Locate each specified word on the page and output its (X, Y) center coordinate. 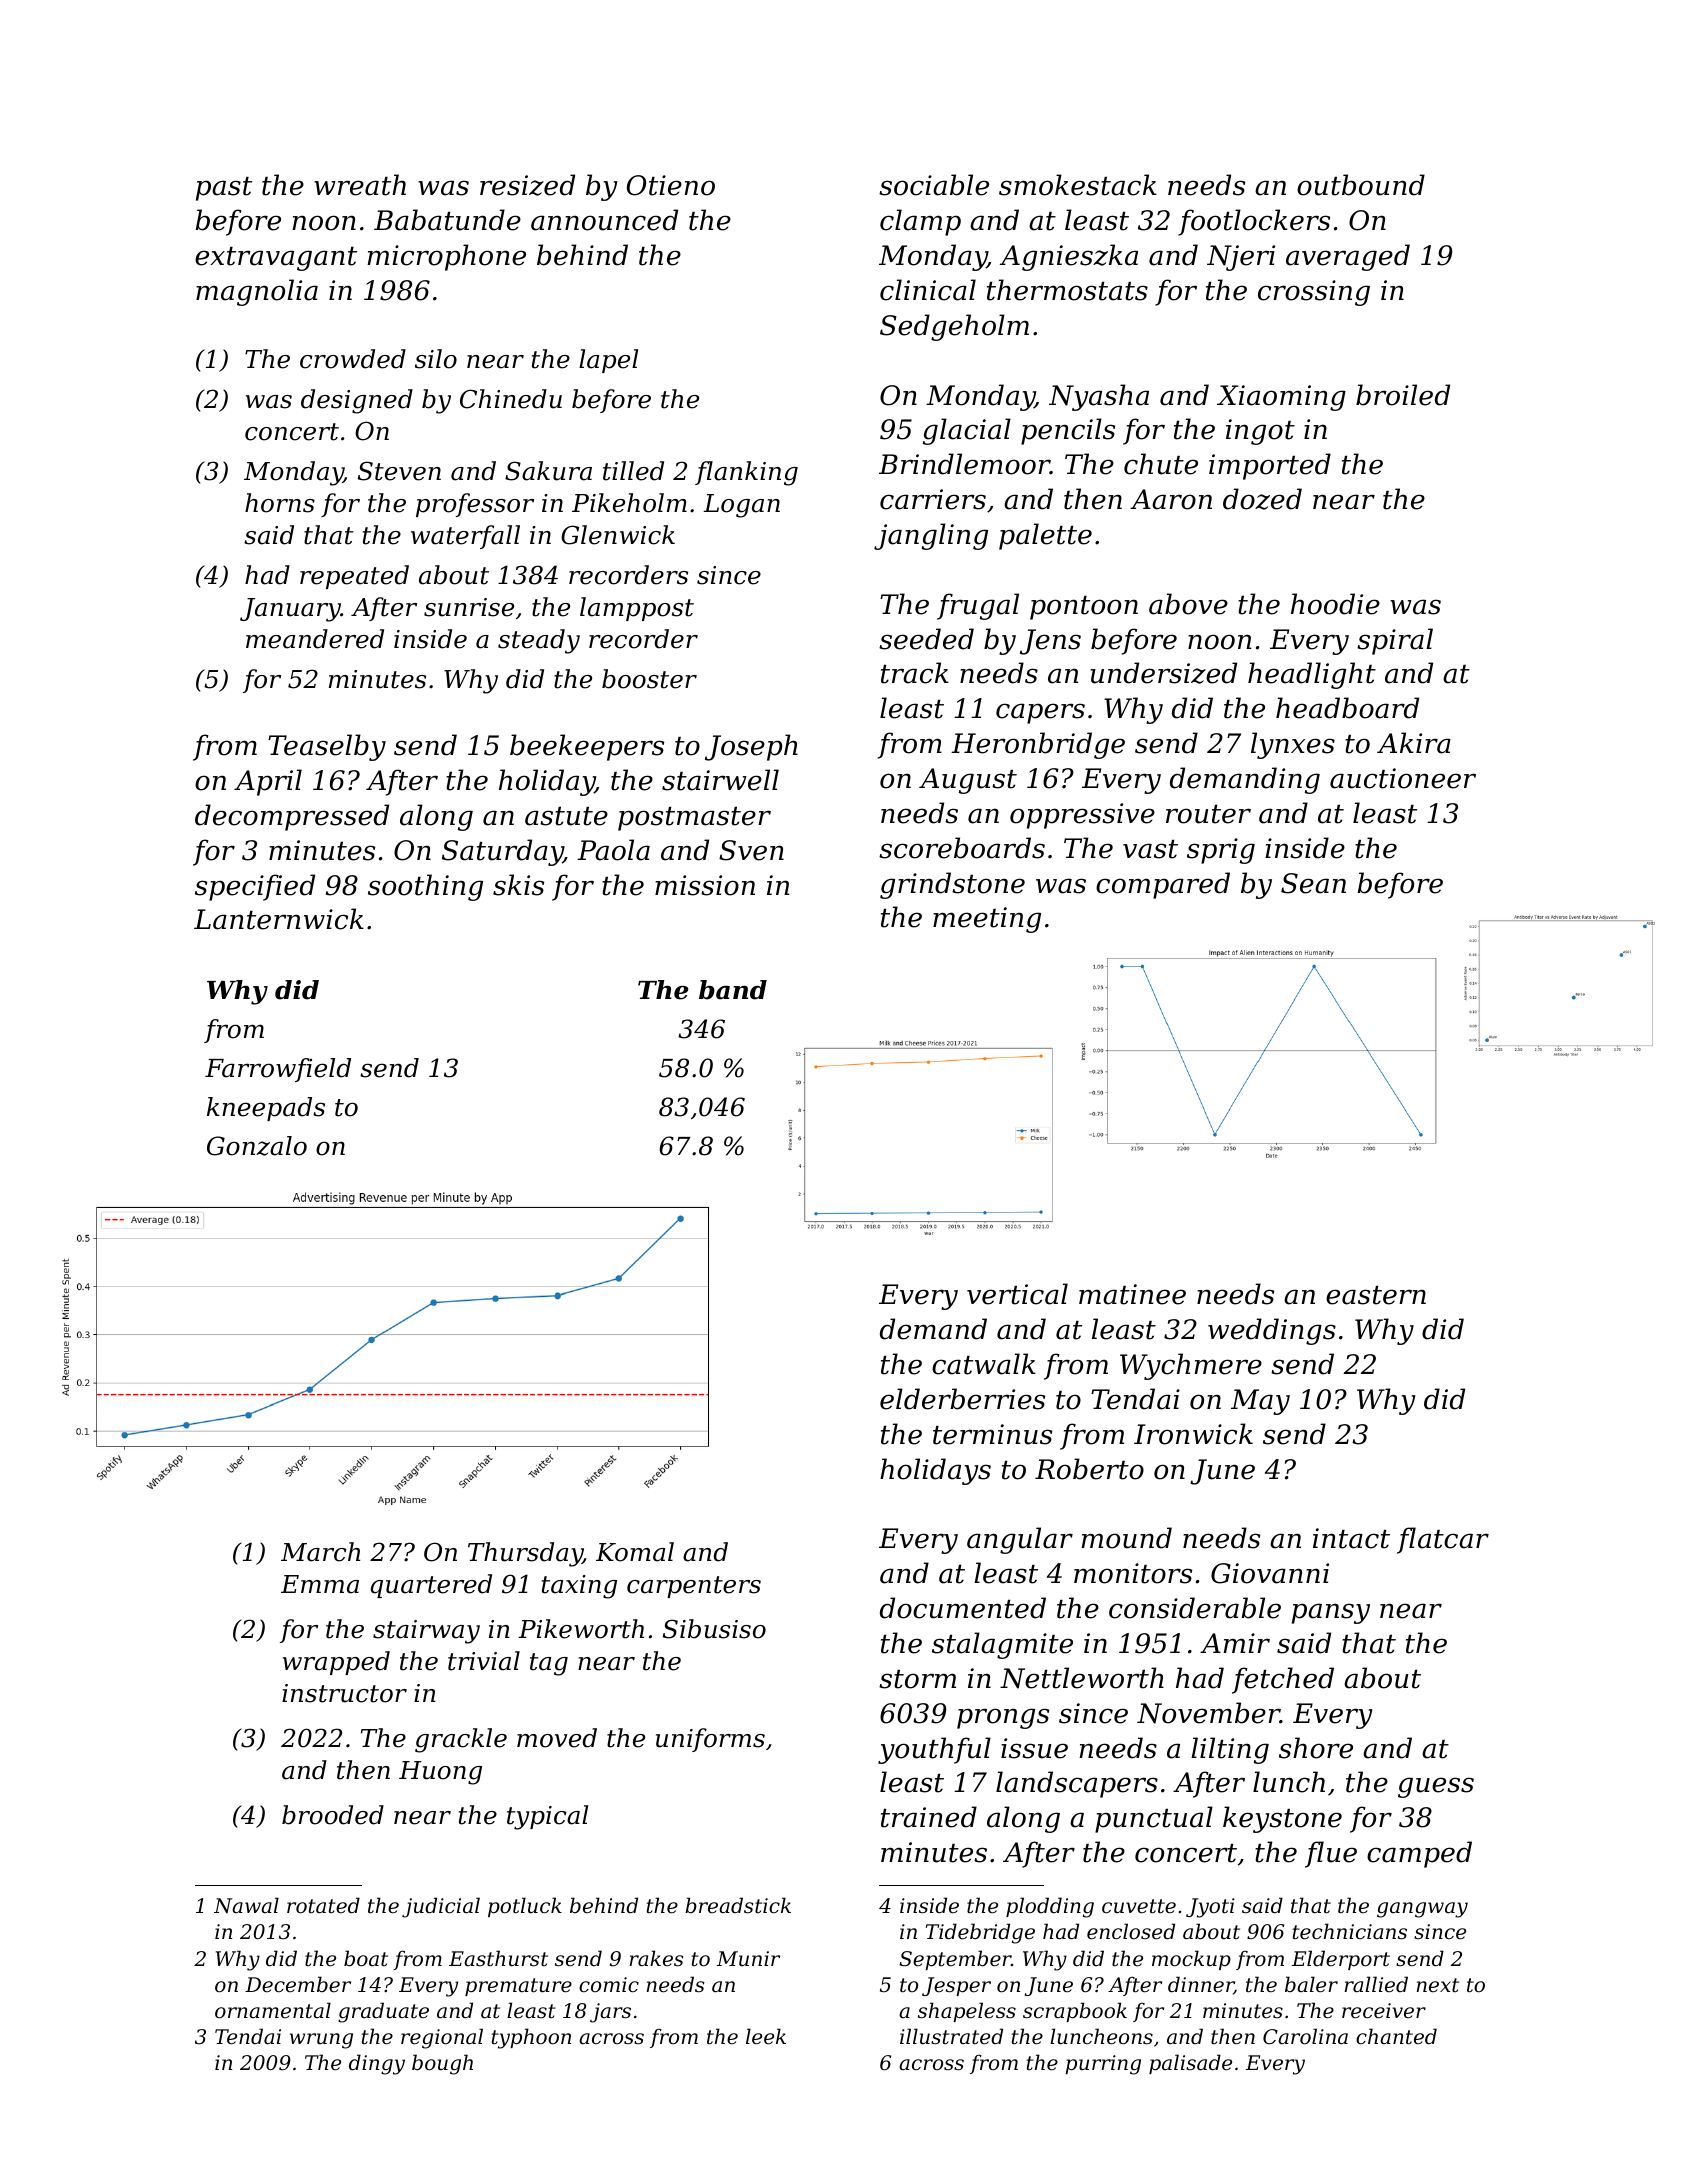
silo (436, 359)
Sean (1313, 883)
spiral (1395, 641)
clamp (920, 222)
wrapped (336, 1663)
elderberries (962, 1399)
